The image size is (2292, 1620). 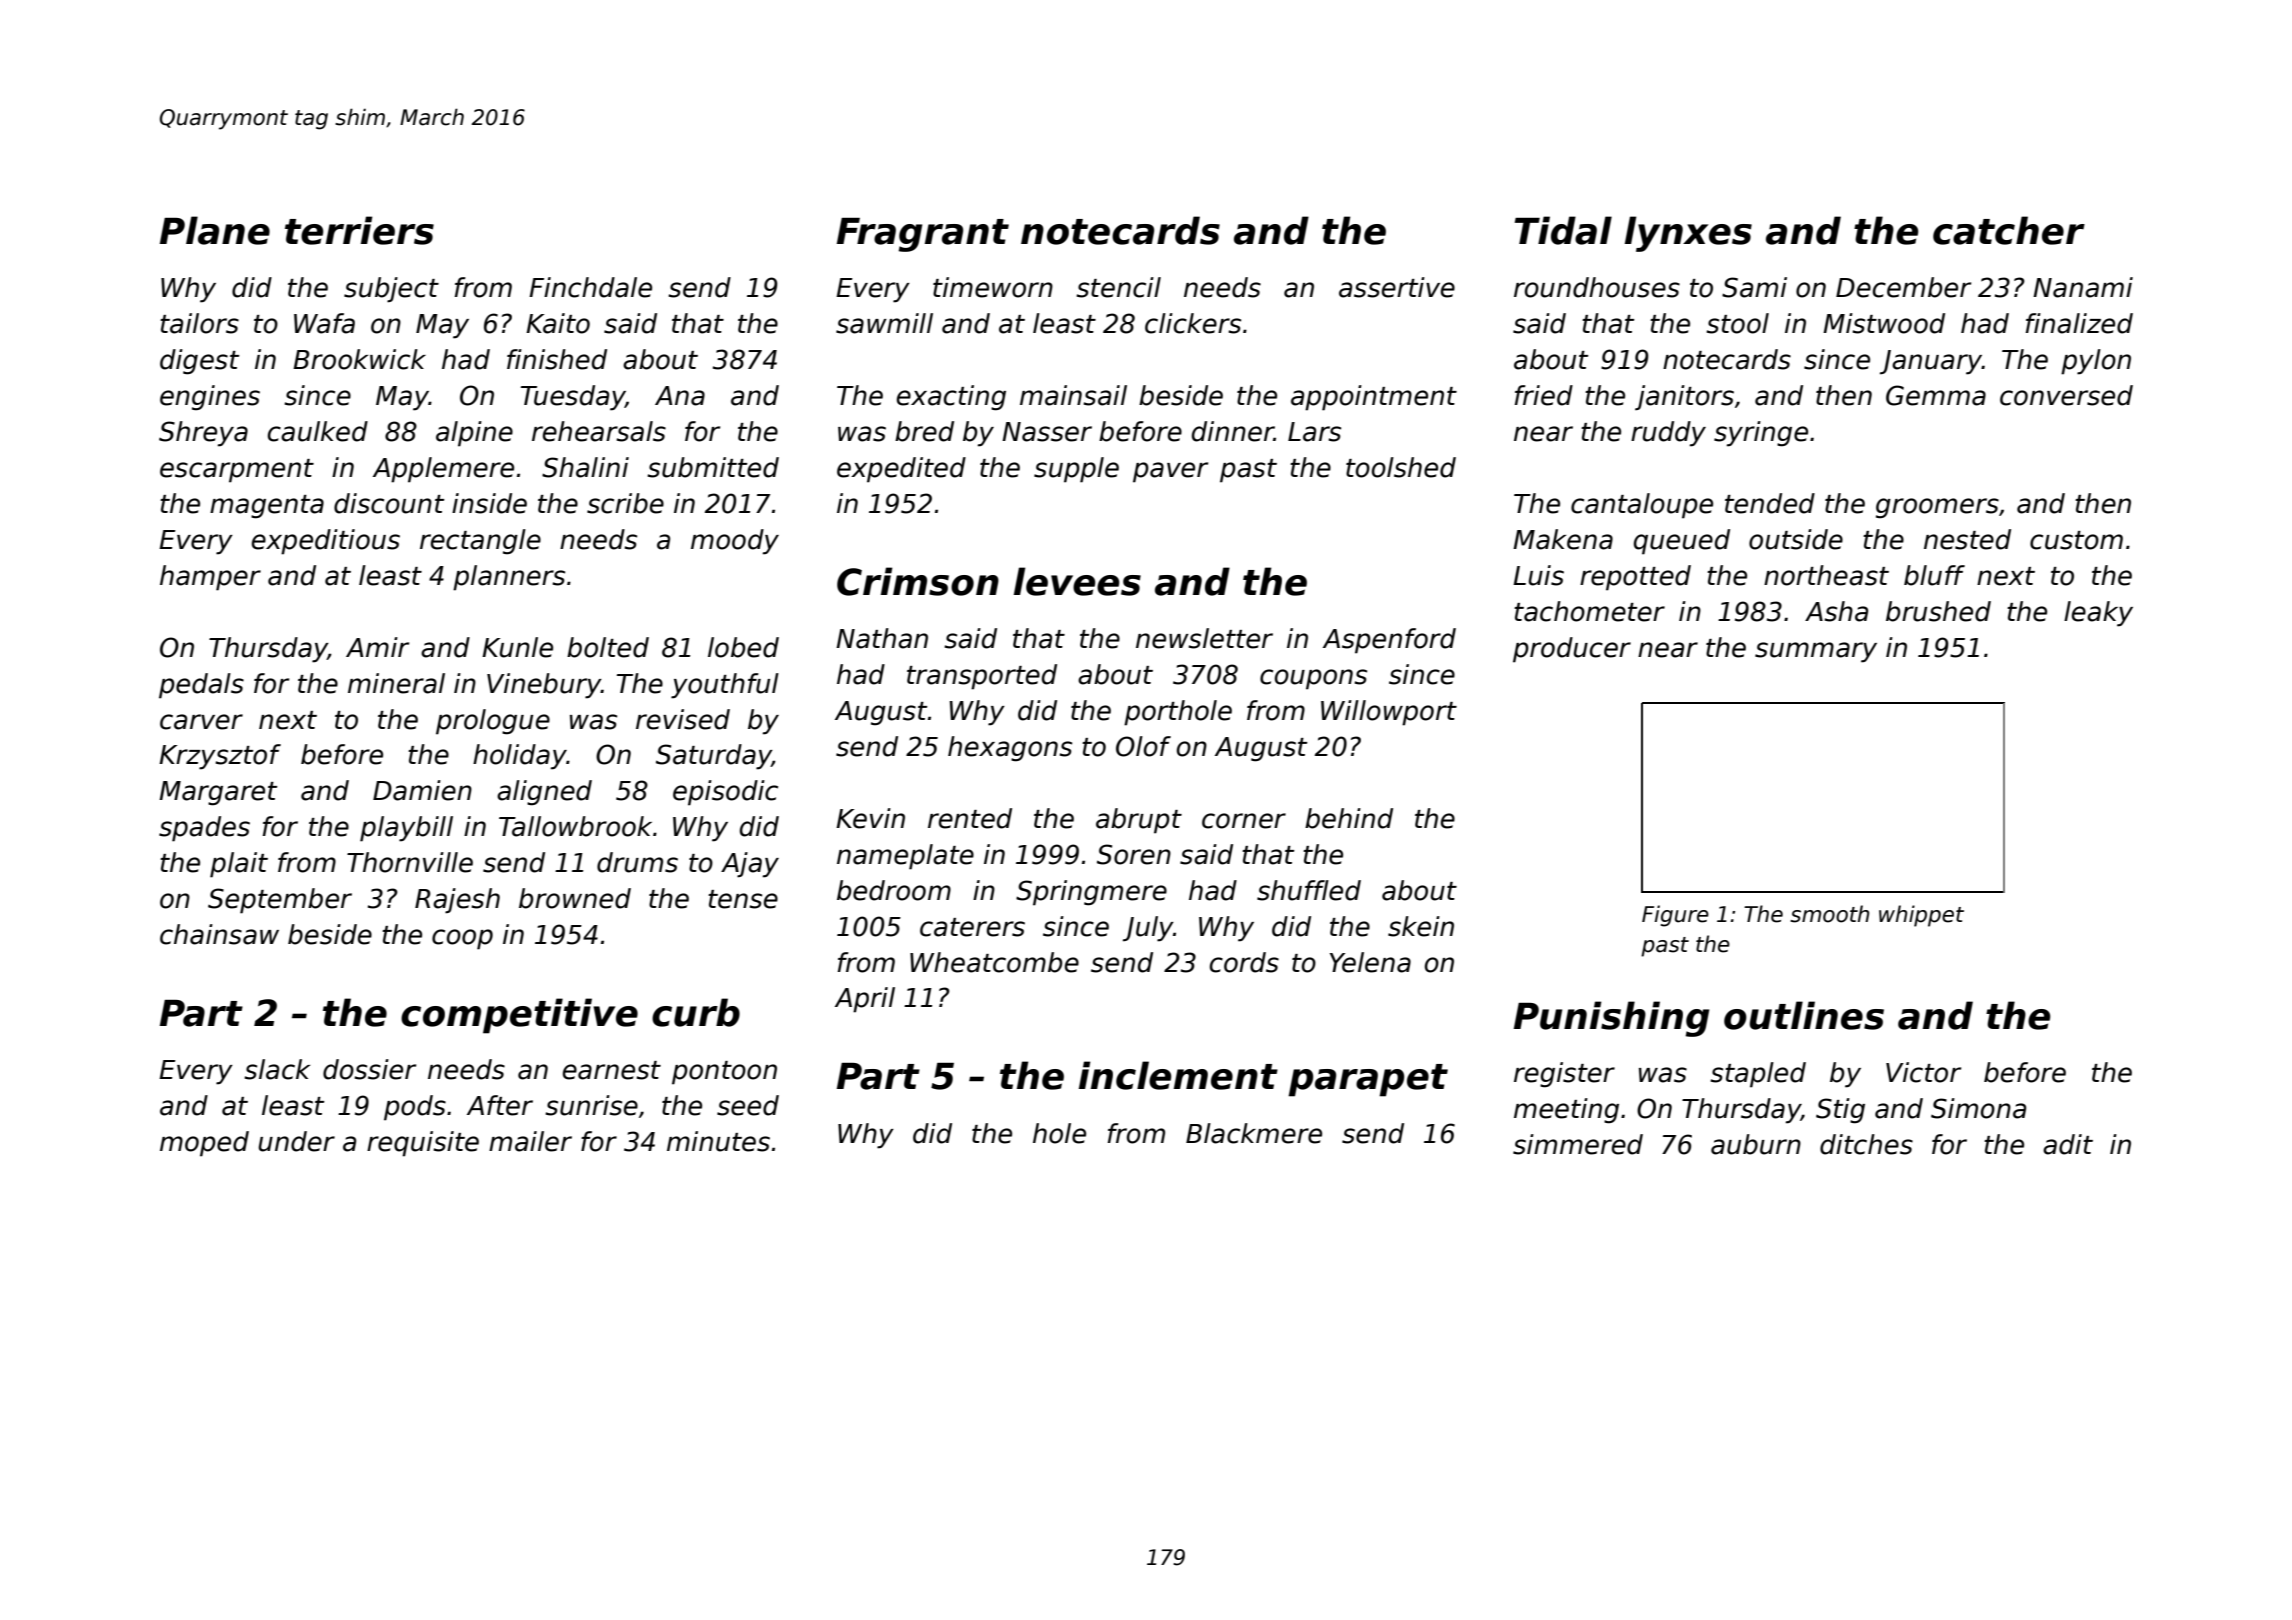 I want to click on Springmere, so click(x=1091, y=893).
